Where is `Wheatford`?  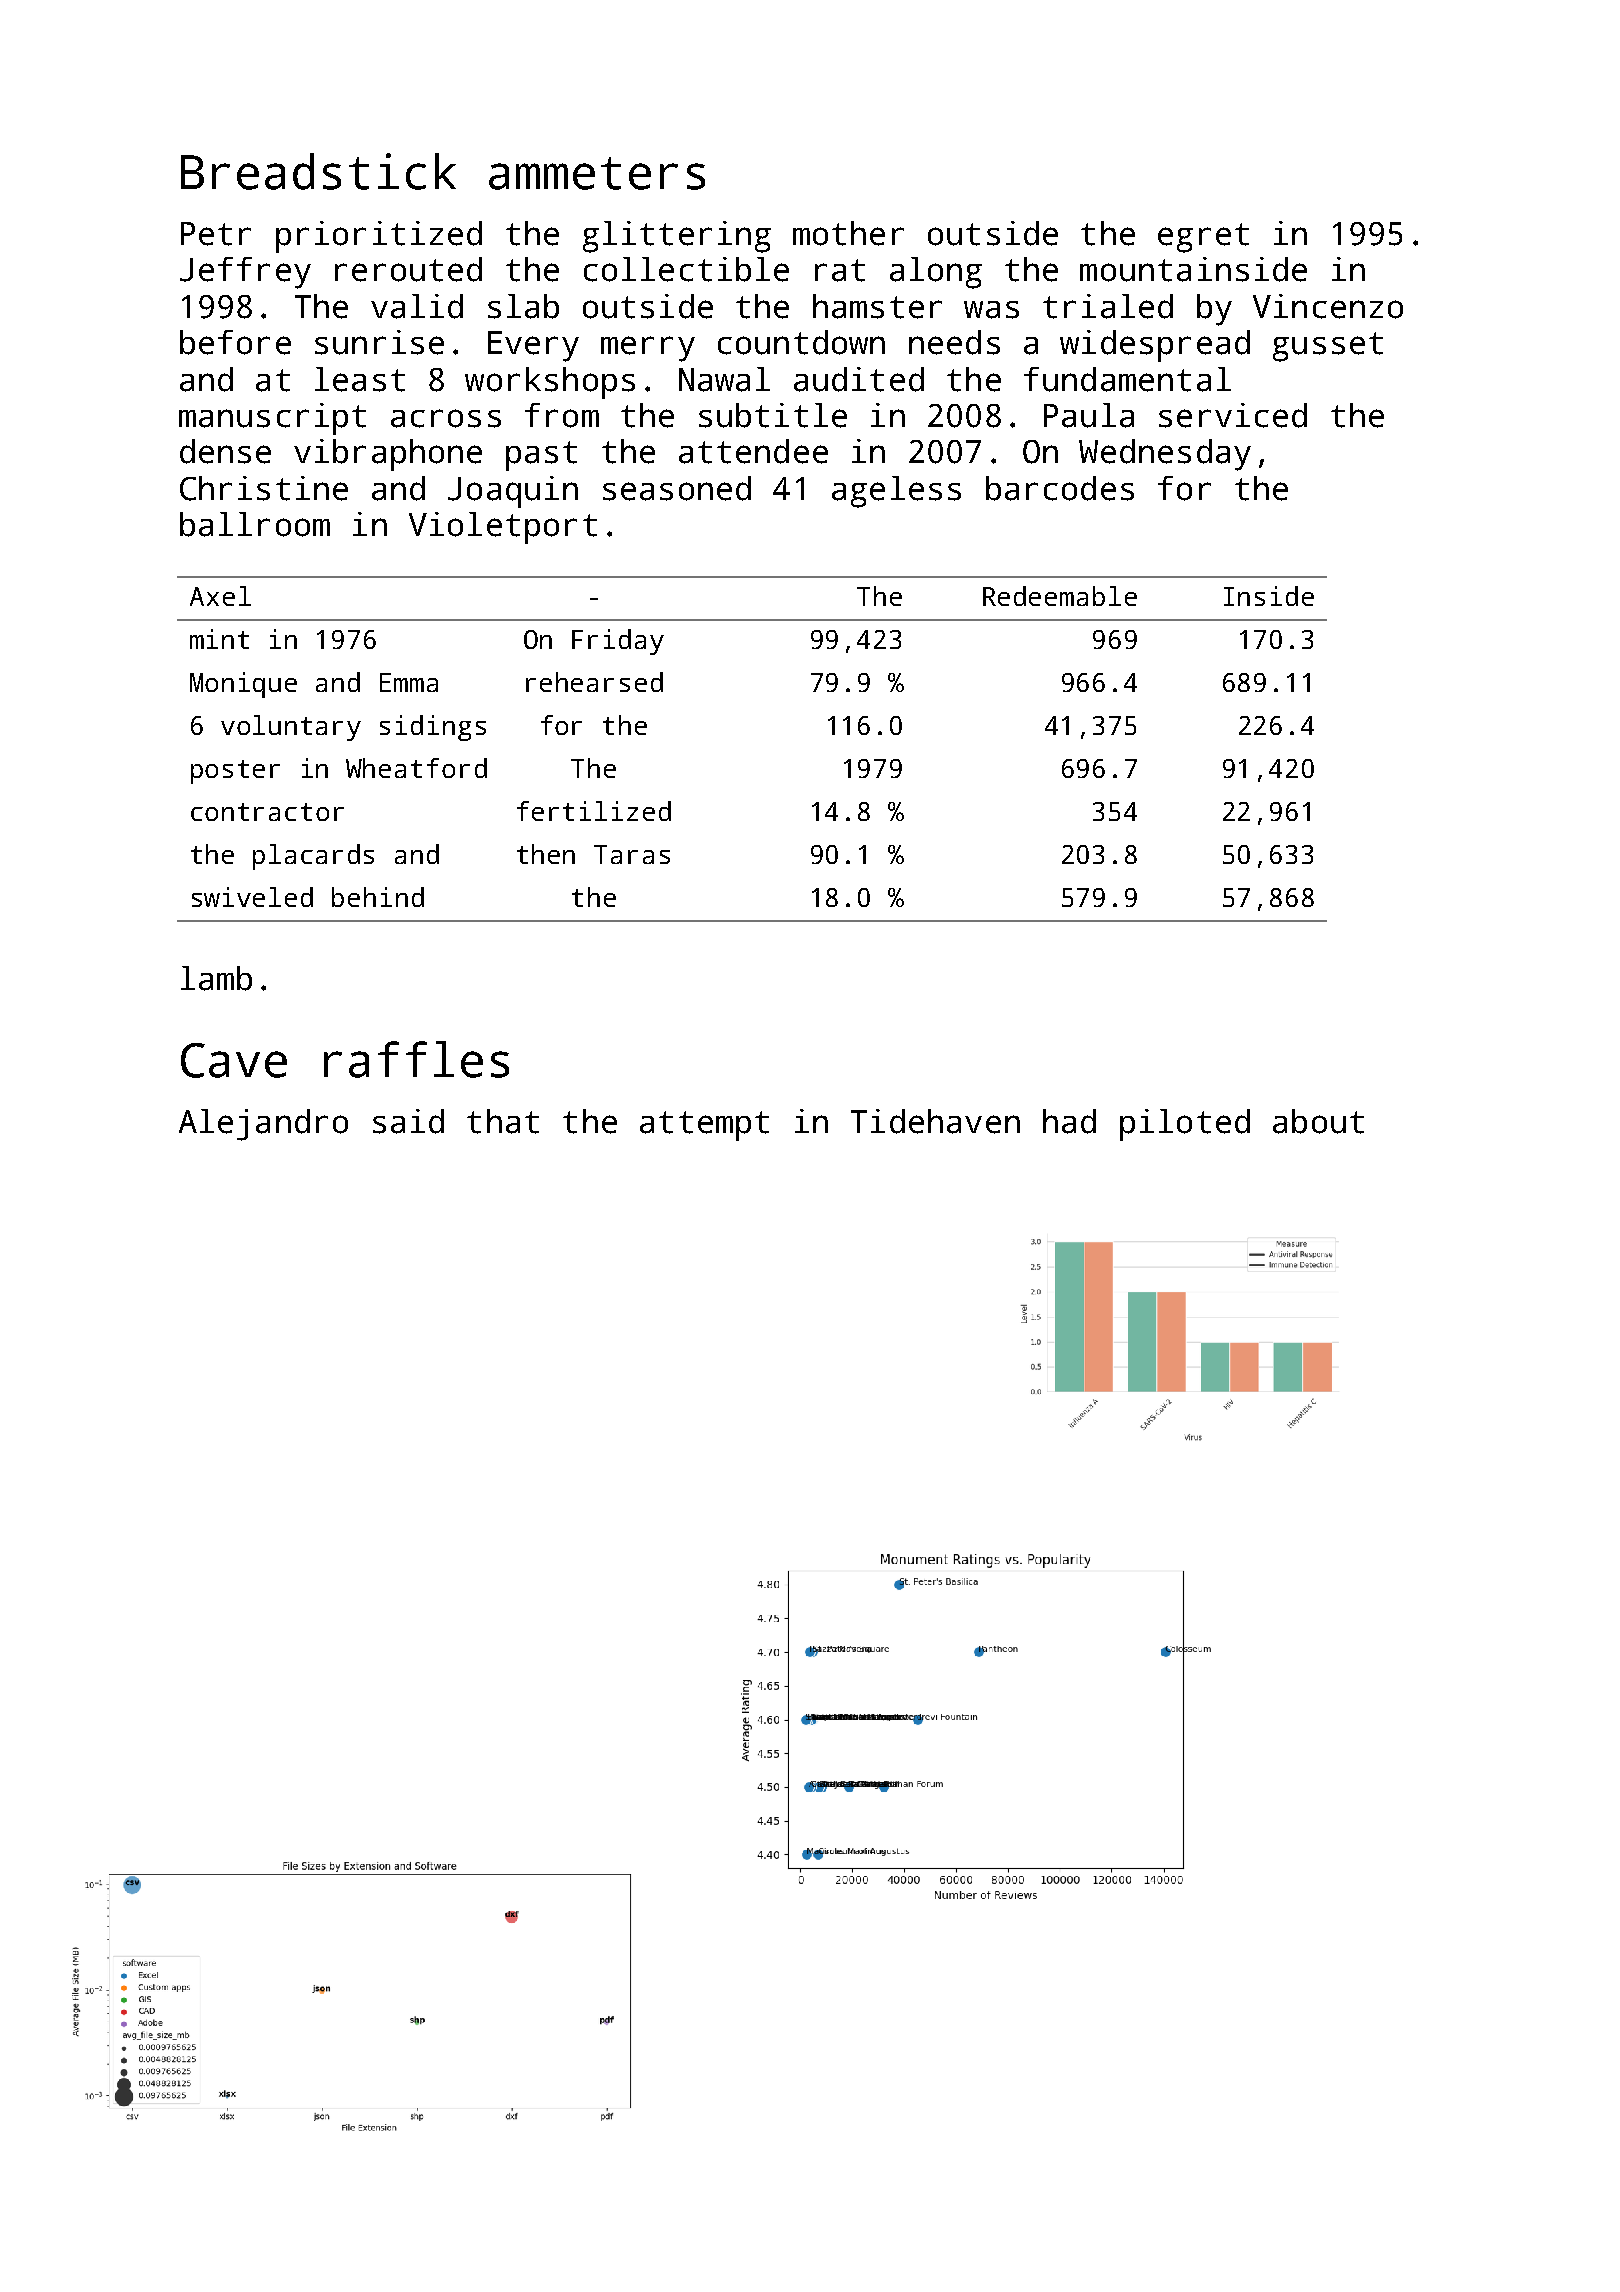 Wheatford is located at coordinates (416, 768).
